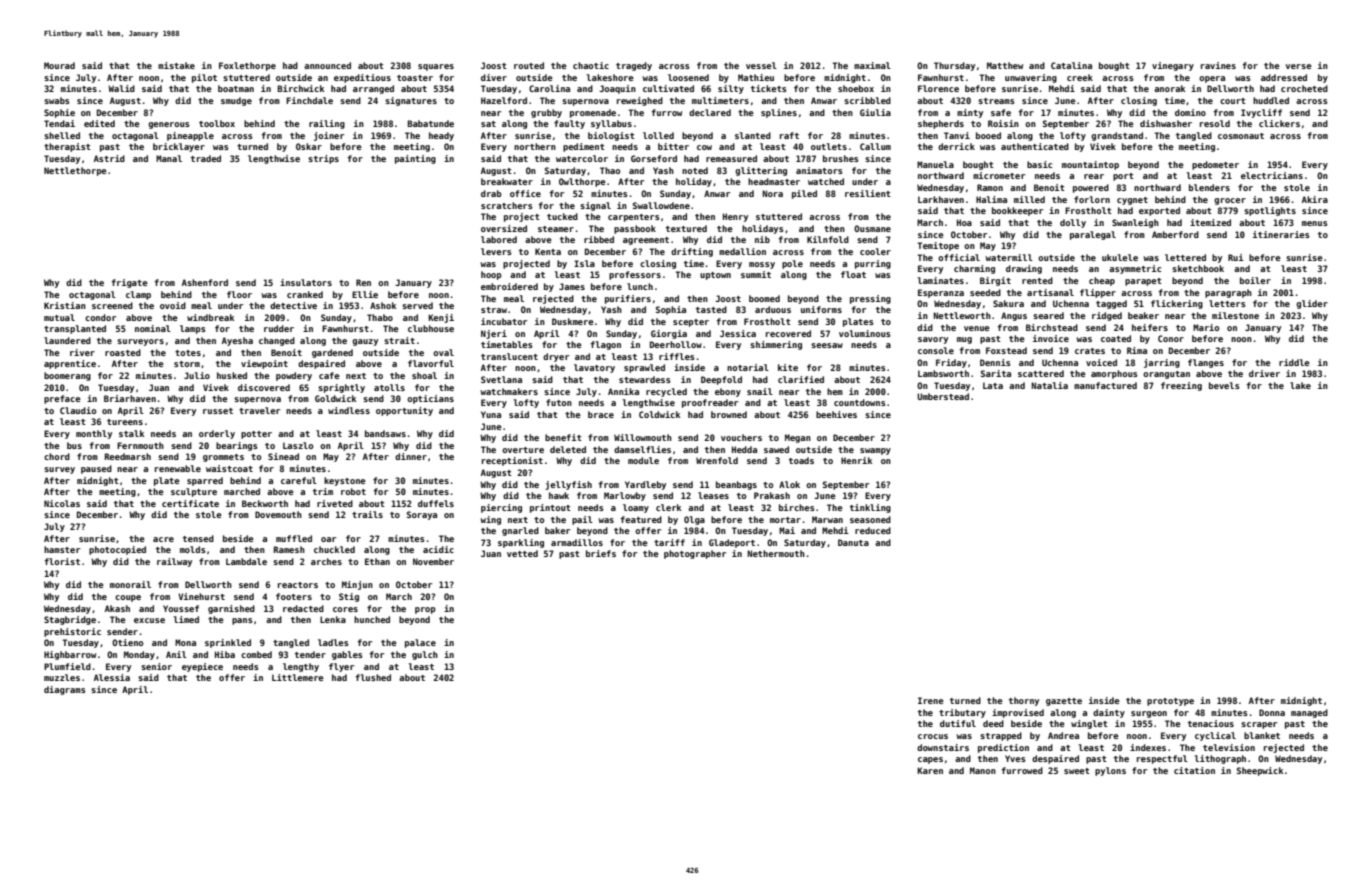  Describe the element at coordinates (761, 65) in the page. I see `vessel` at that location.
